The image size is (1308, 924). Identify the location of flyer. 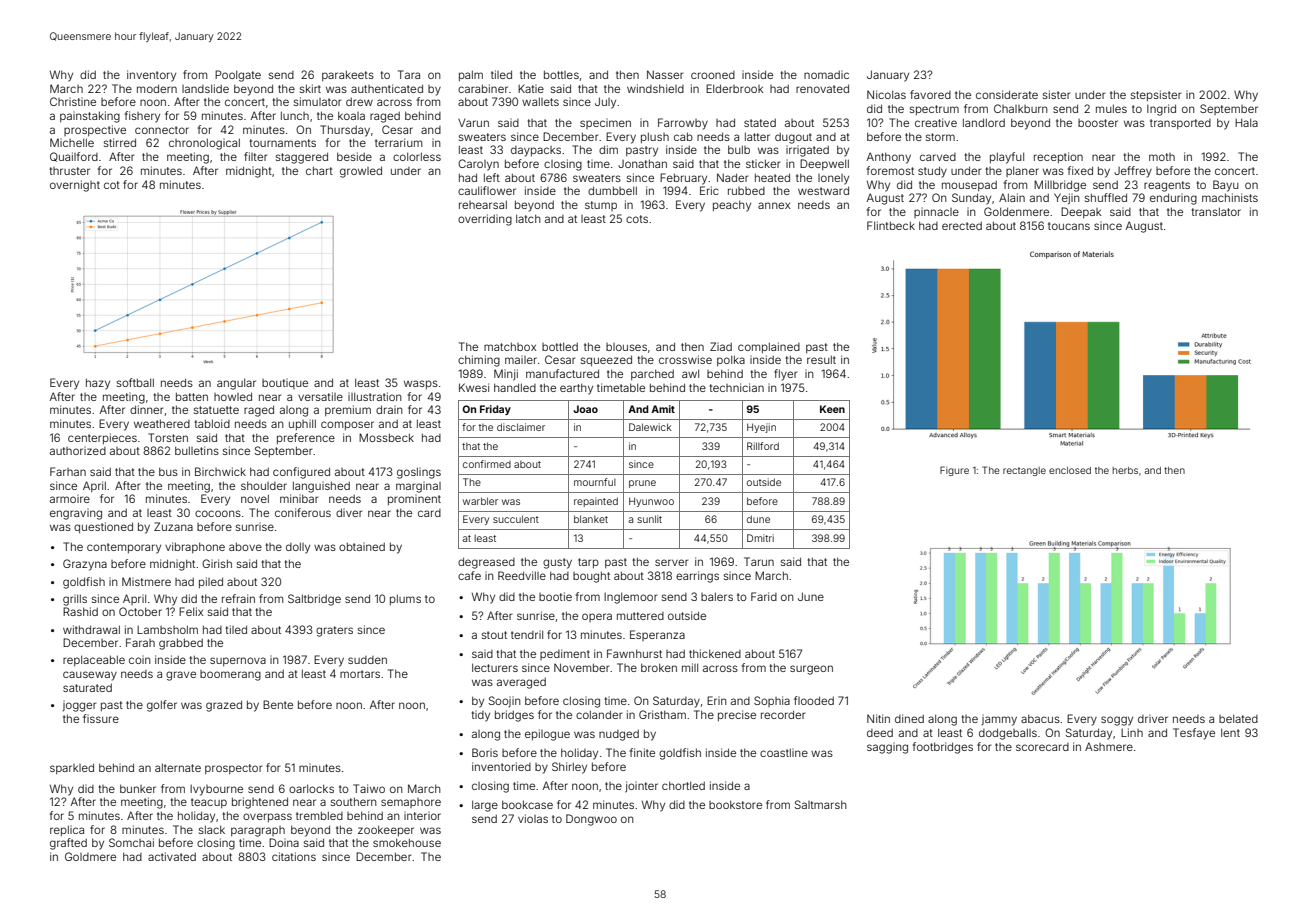
(785, 375).
